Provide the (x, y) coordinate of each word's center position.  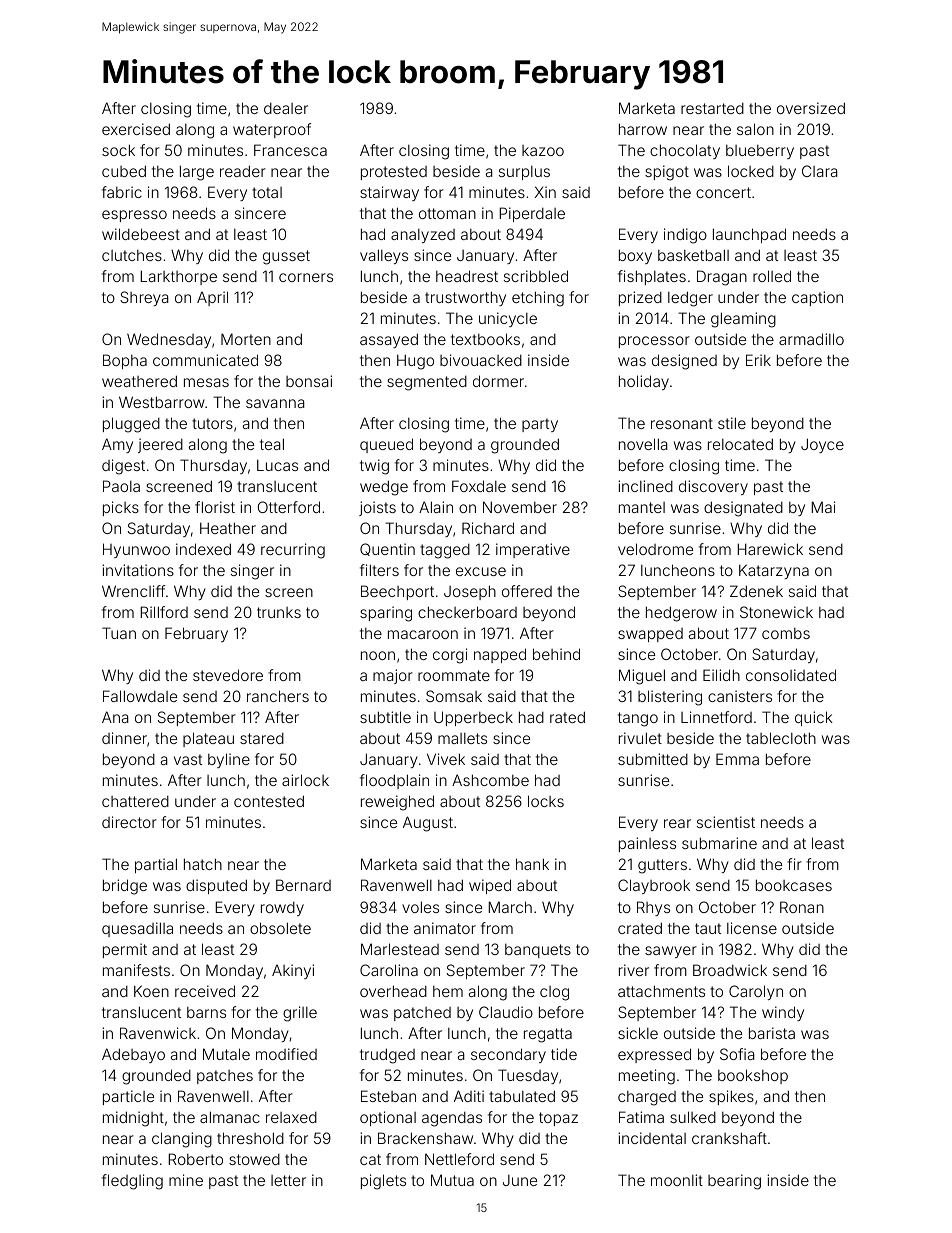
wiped (490, 886)
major (393, 676)
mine (186, 1180)
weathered (139, 381)
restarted (712, 108)
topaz (558, 1119)
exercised (136, 129)
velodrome (655, 549)
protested (394, 173)
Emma (737, 759)
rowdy (282, 909)
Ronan (802, 907)
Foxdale (479, 486)
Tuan (119, 633)
